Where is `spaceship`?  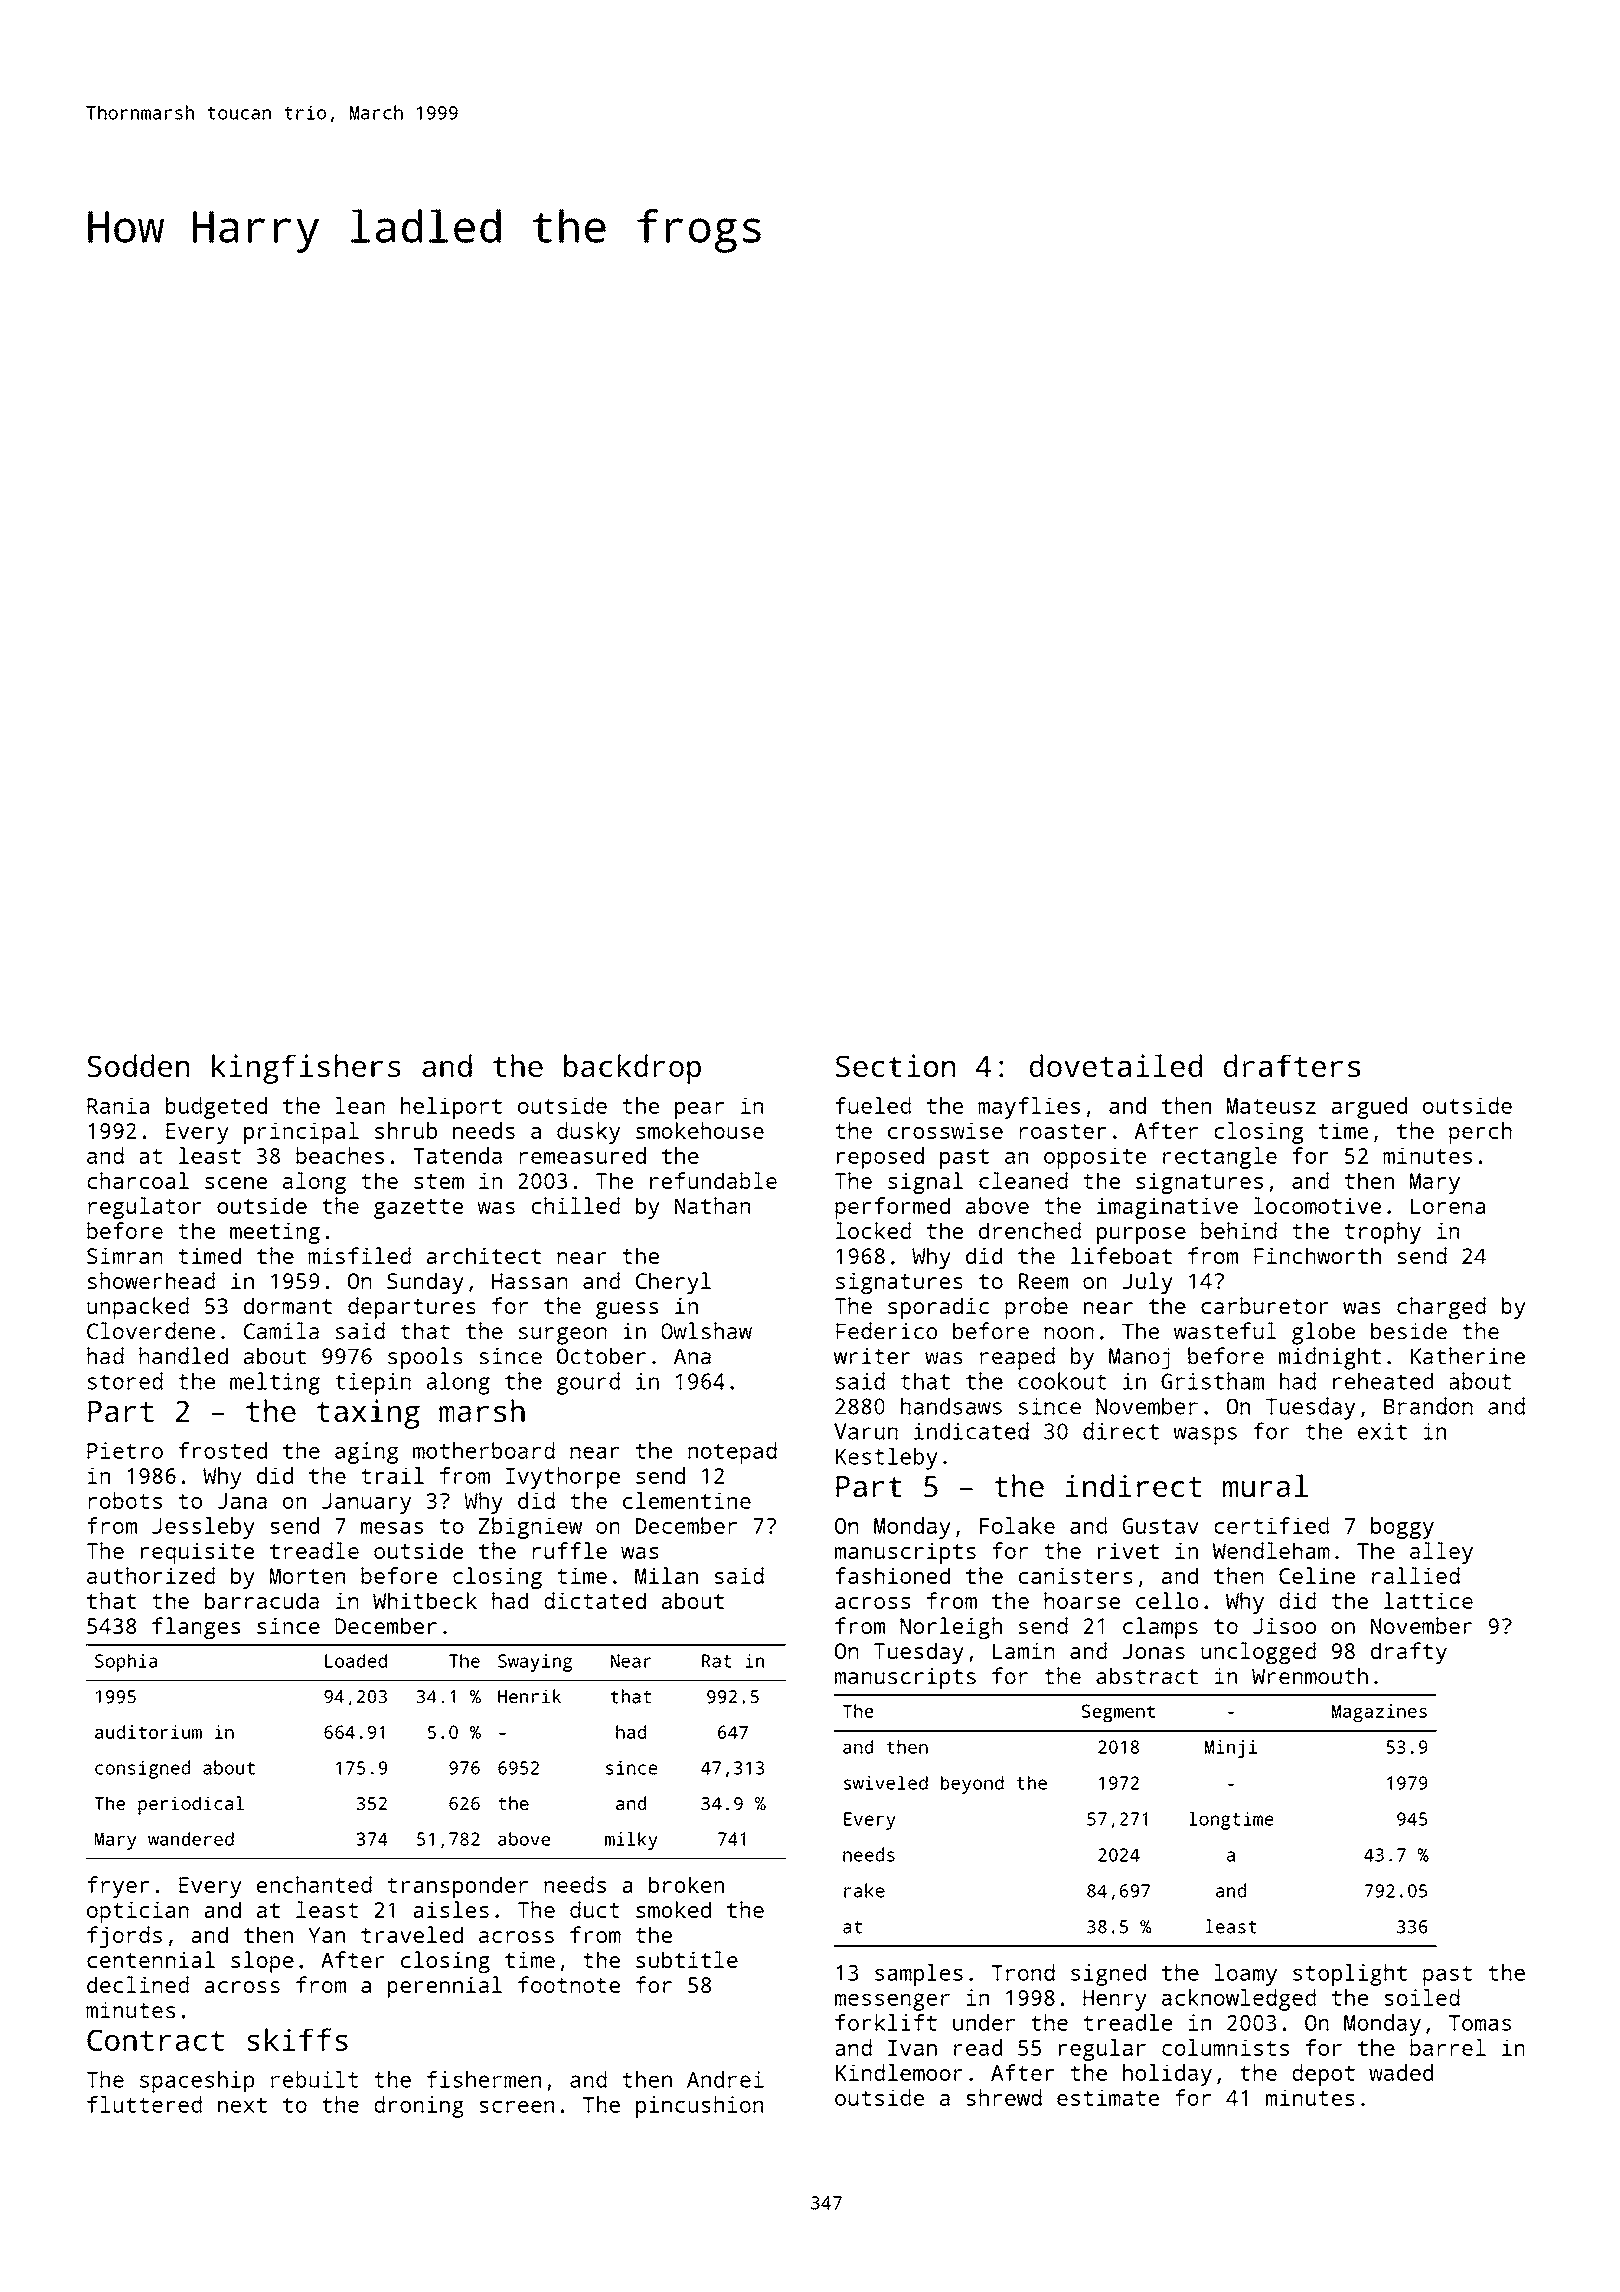 spaceship is located at coordinates (197, 2082).
